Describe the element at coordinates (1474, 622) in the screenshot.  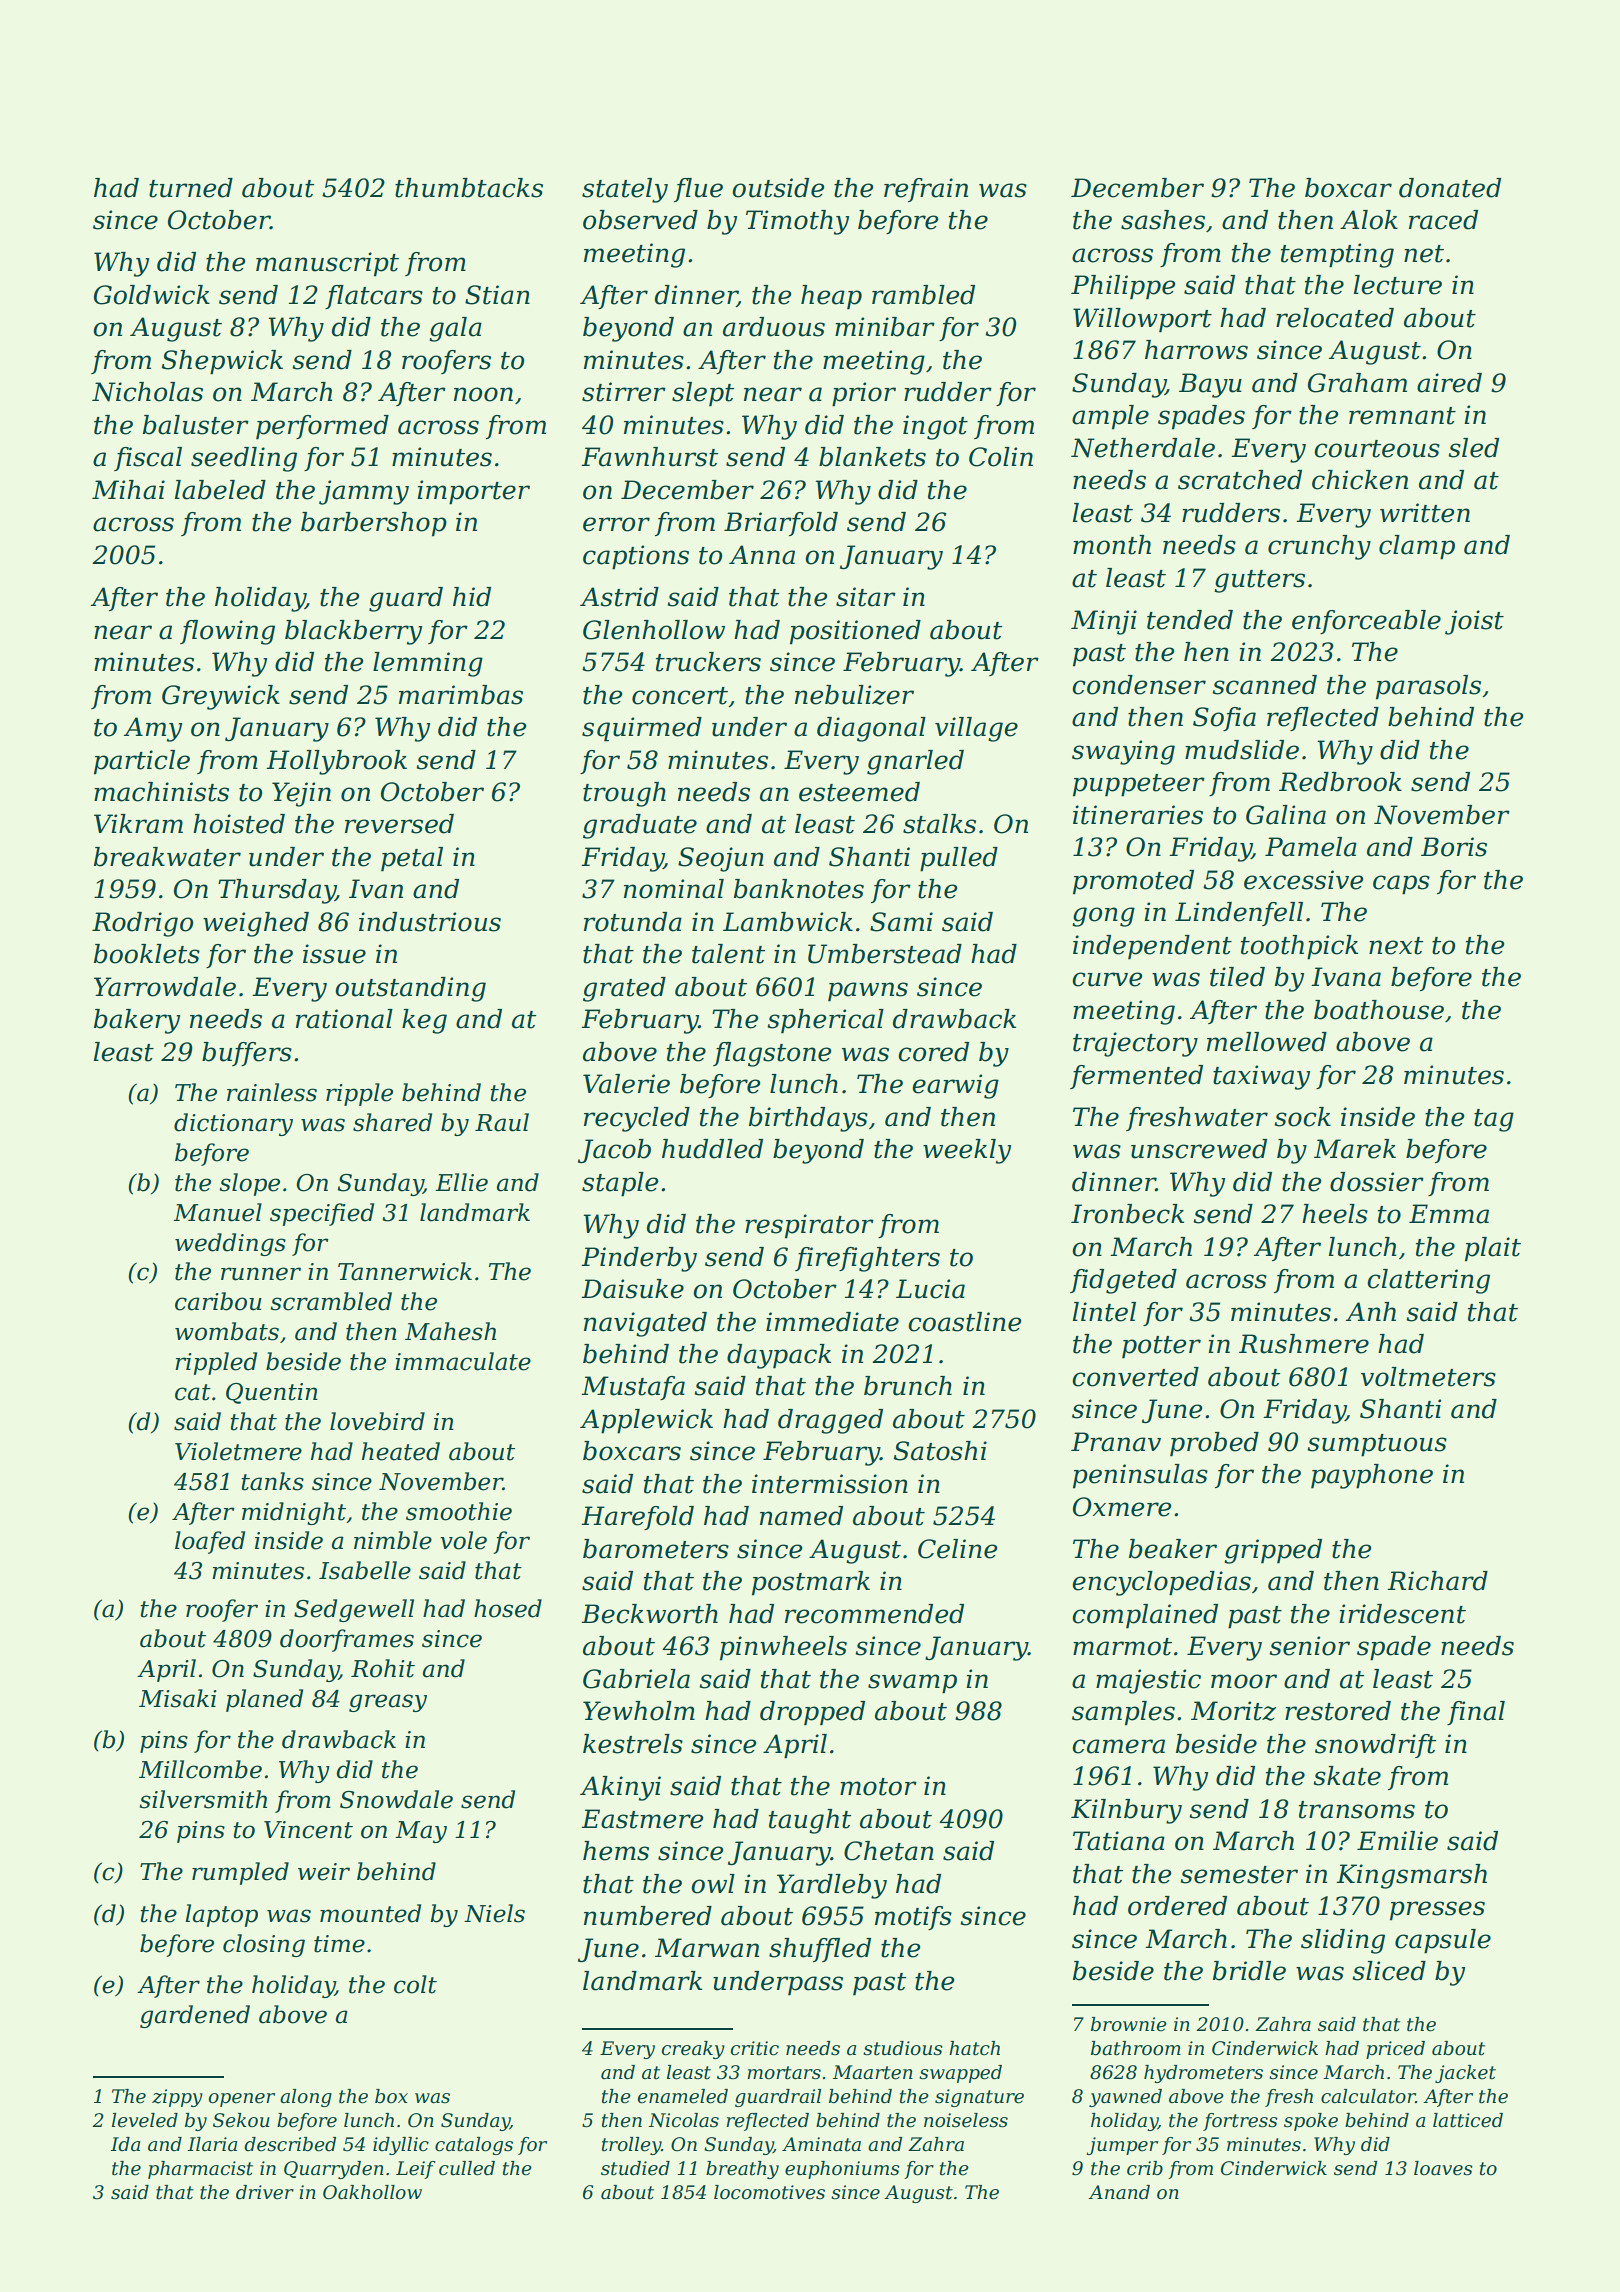
I see `joist` at that location.
